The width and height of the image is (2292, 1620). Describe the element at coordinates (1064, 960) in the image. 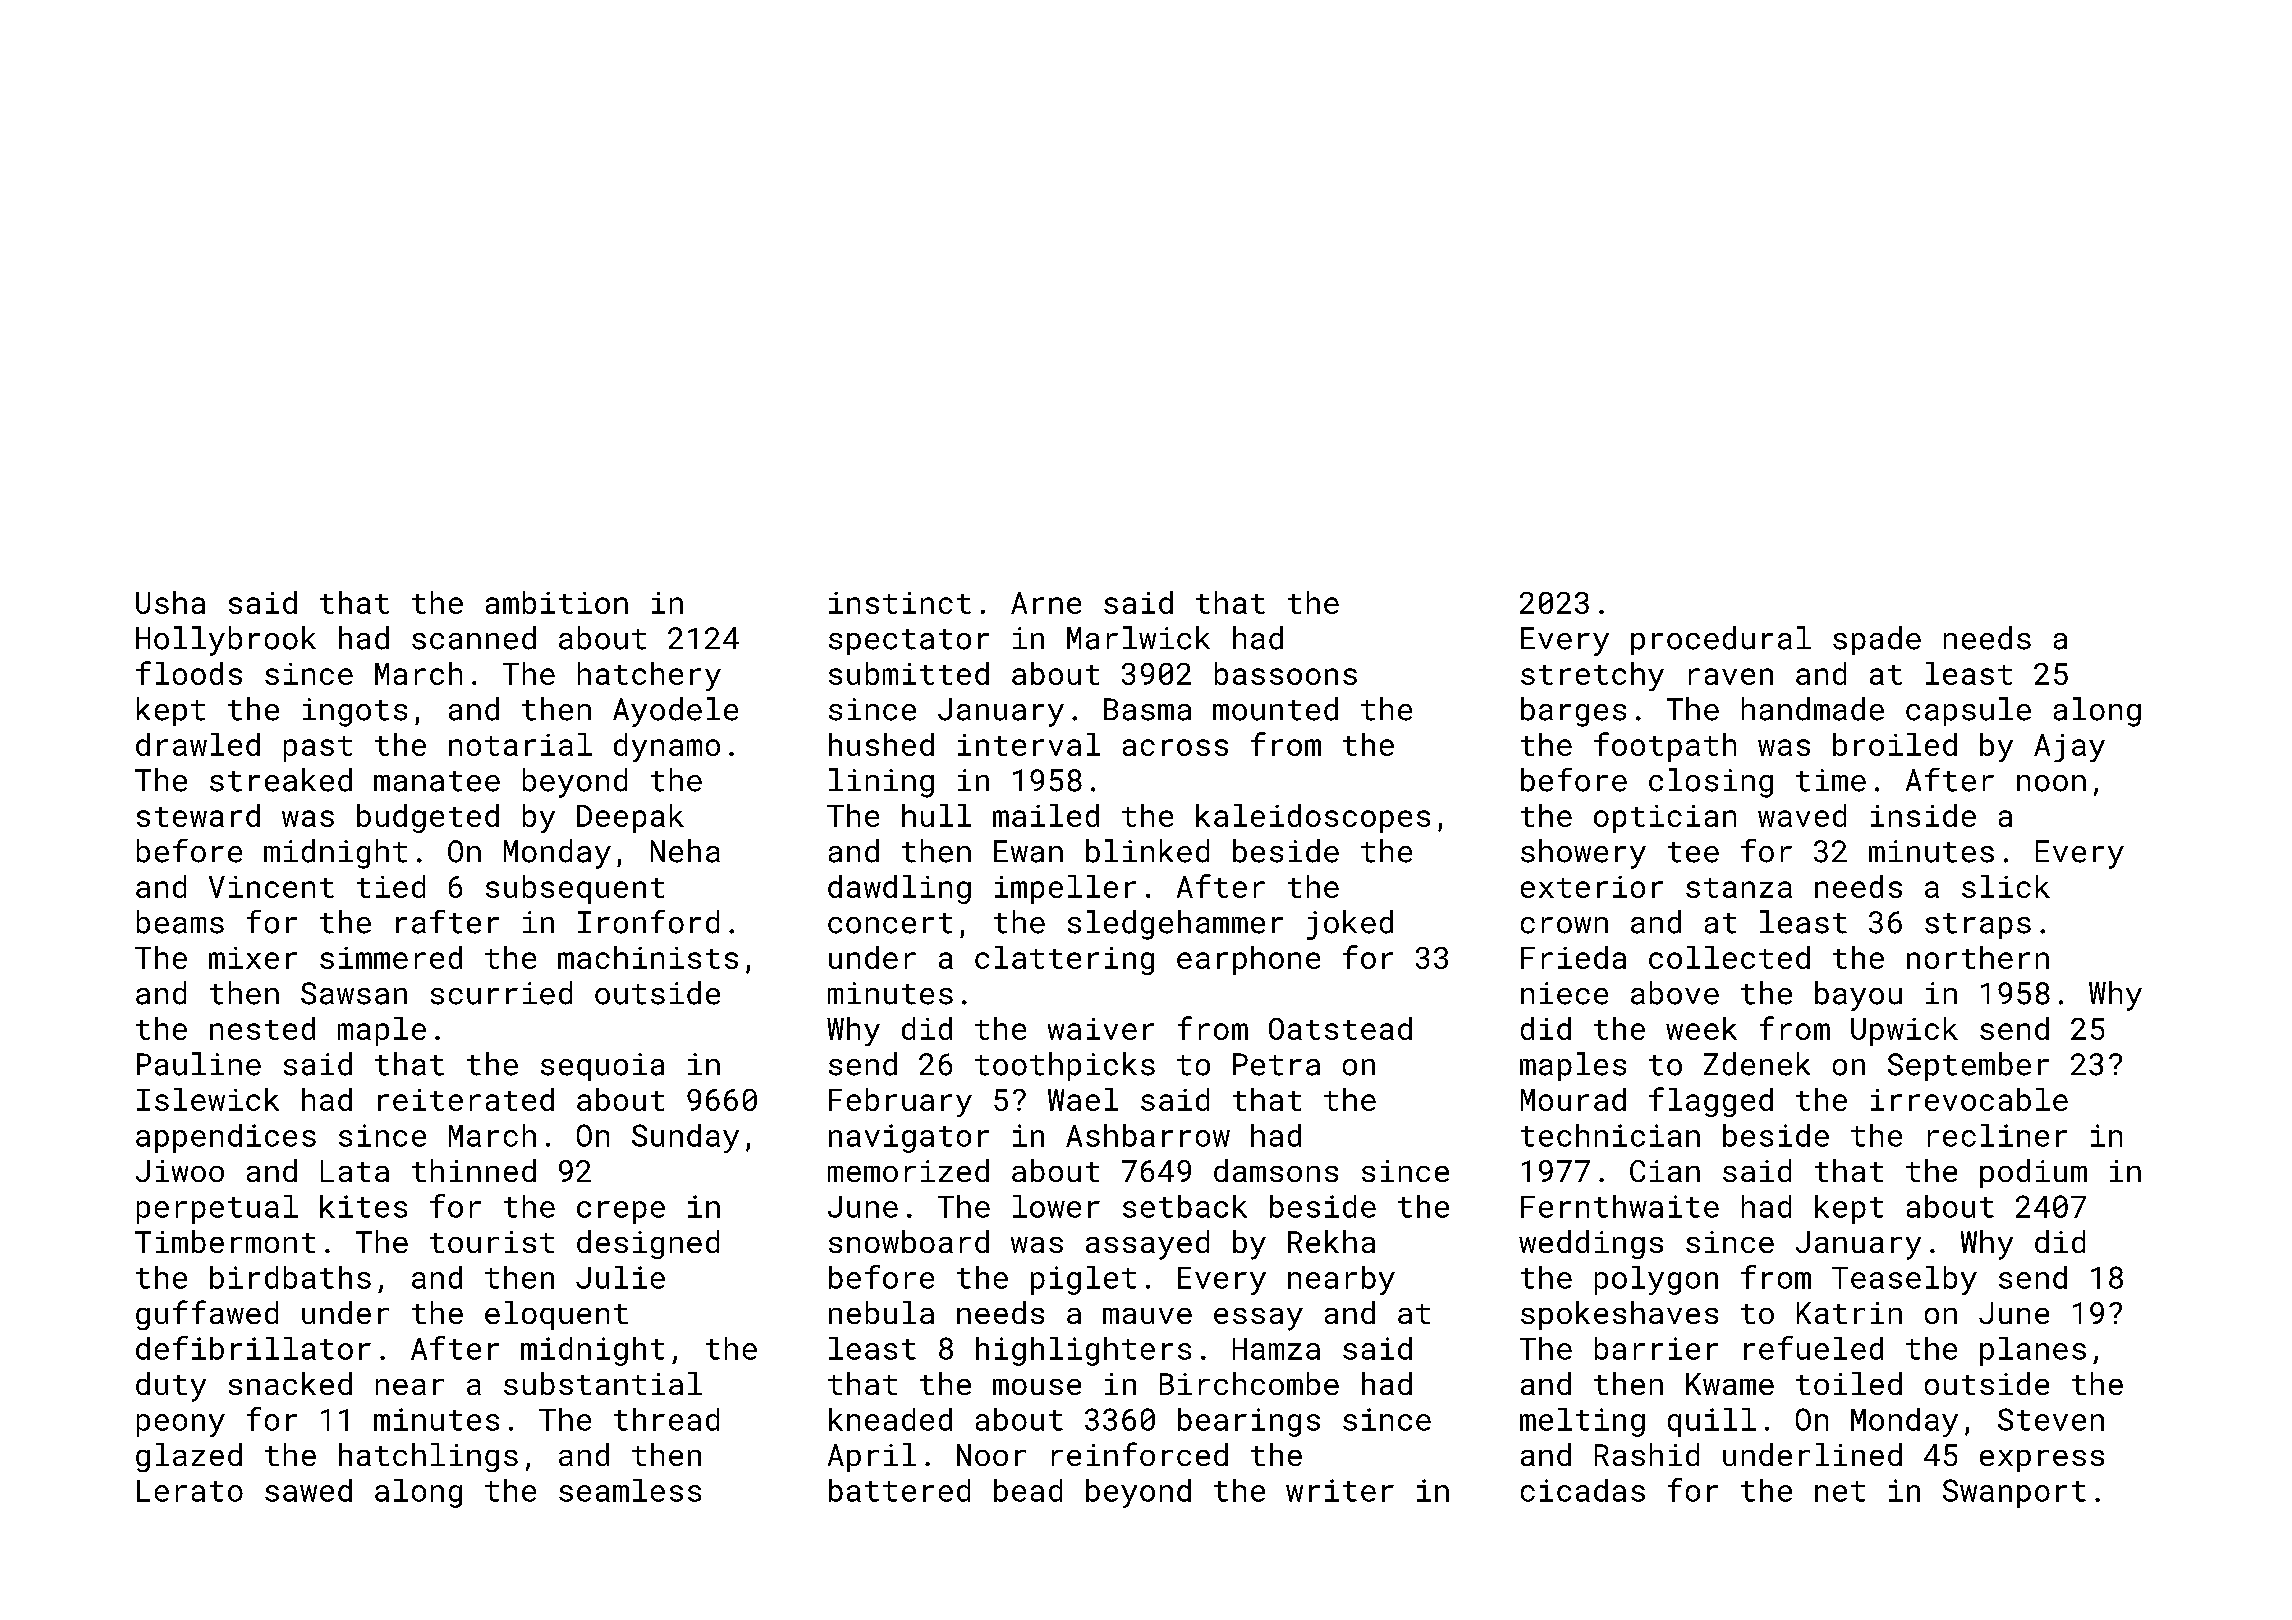

I see `clattering` at that location.
